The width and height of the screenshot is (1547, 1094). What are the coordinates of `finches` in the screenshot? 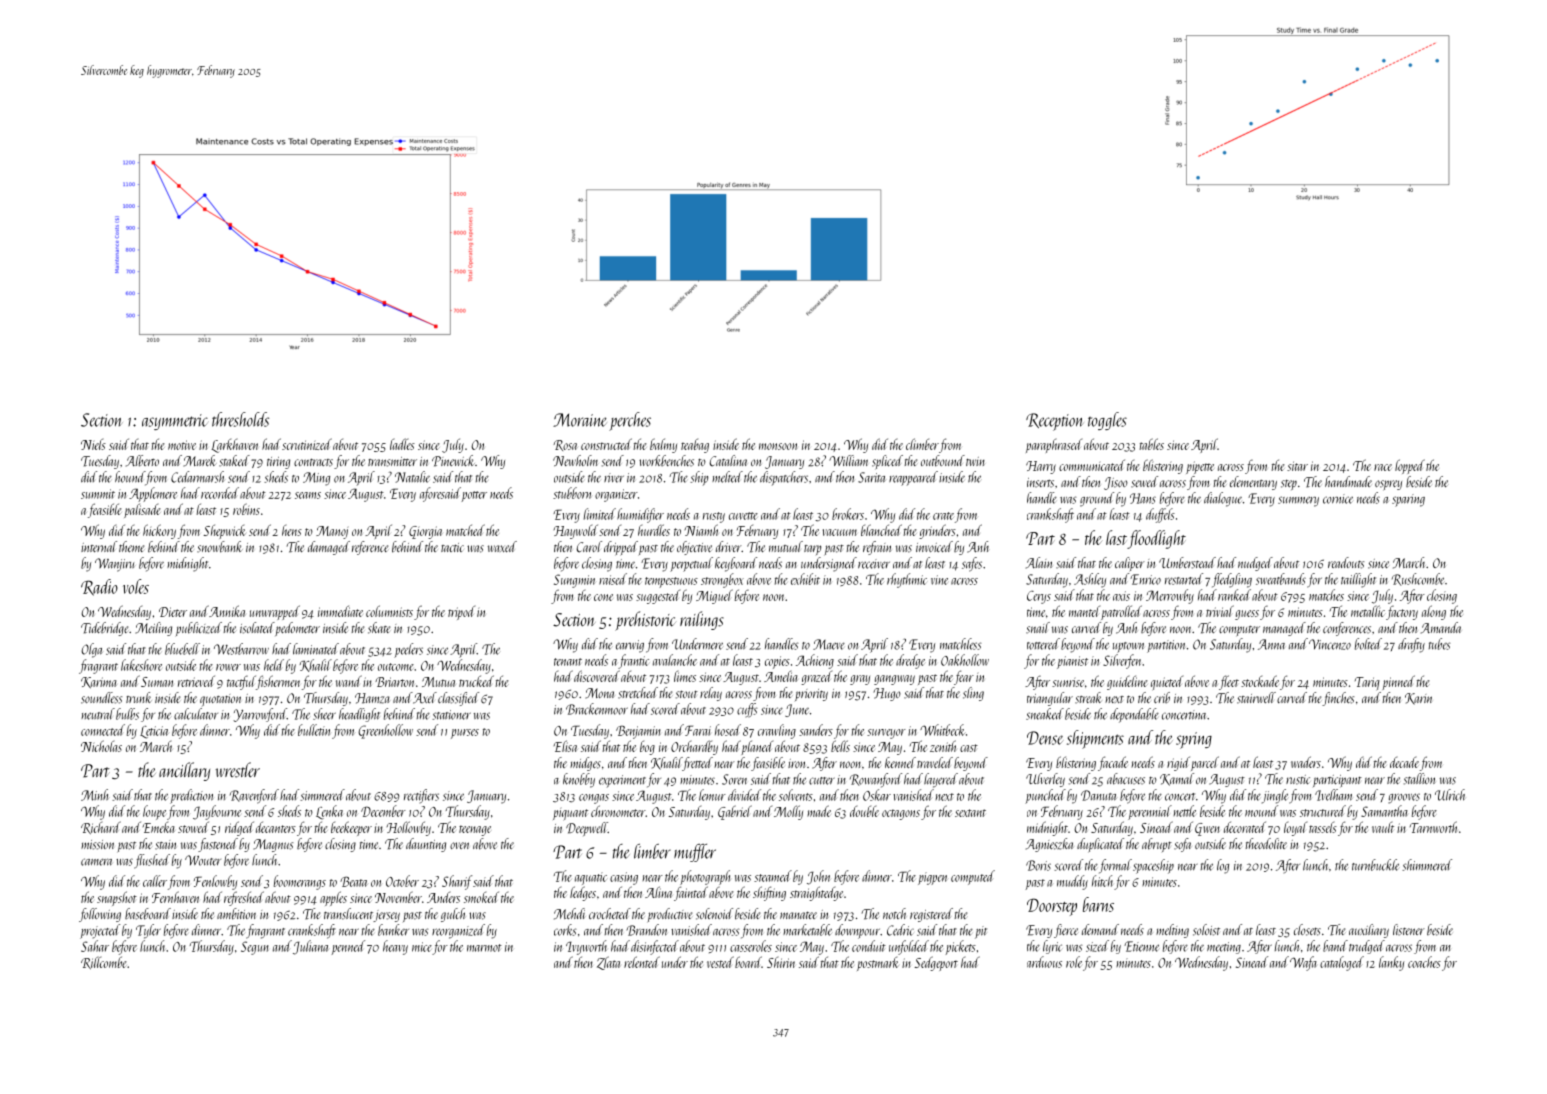 It's located at (1338, 699).
